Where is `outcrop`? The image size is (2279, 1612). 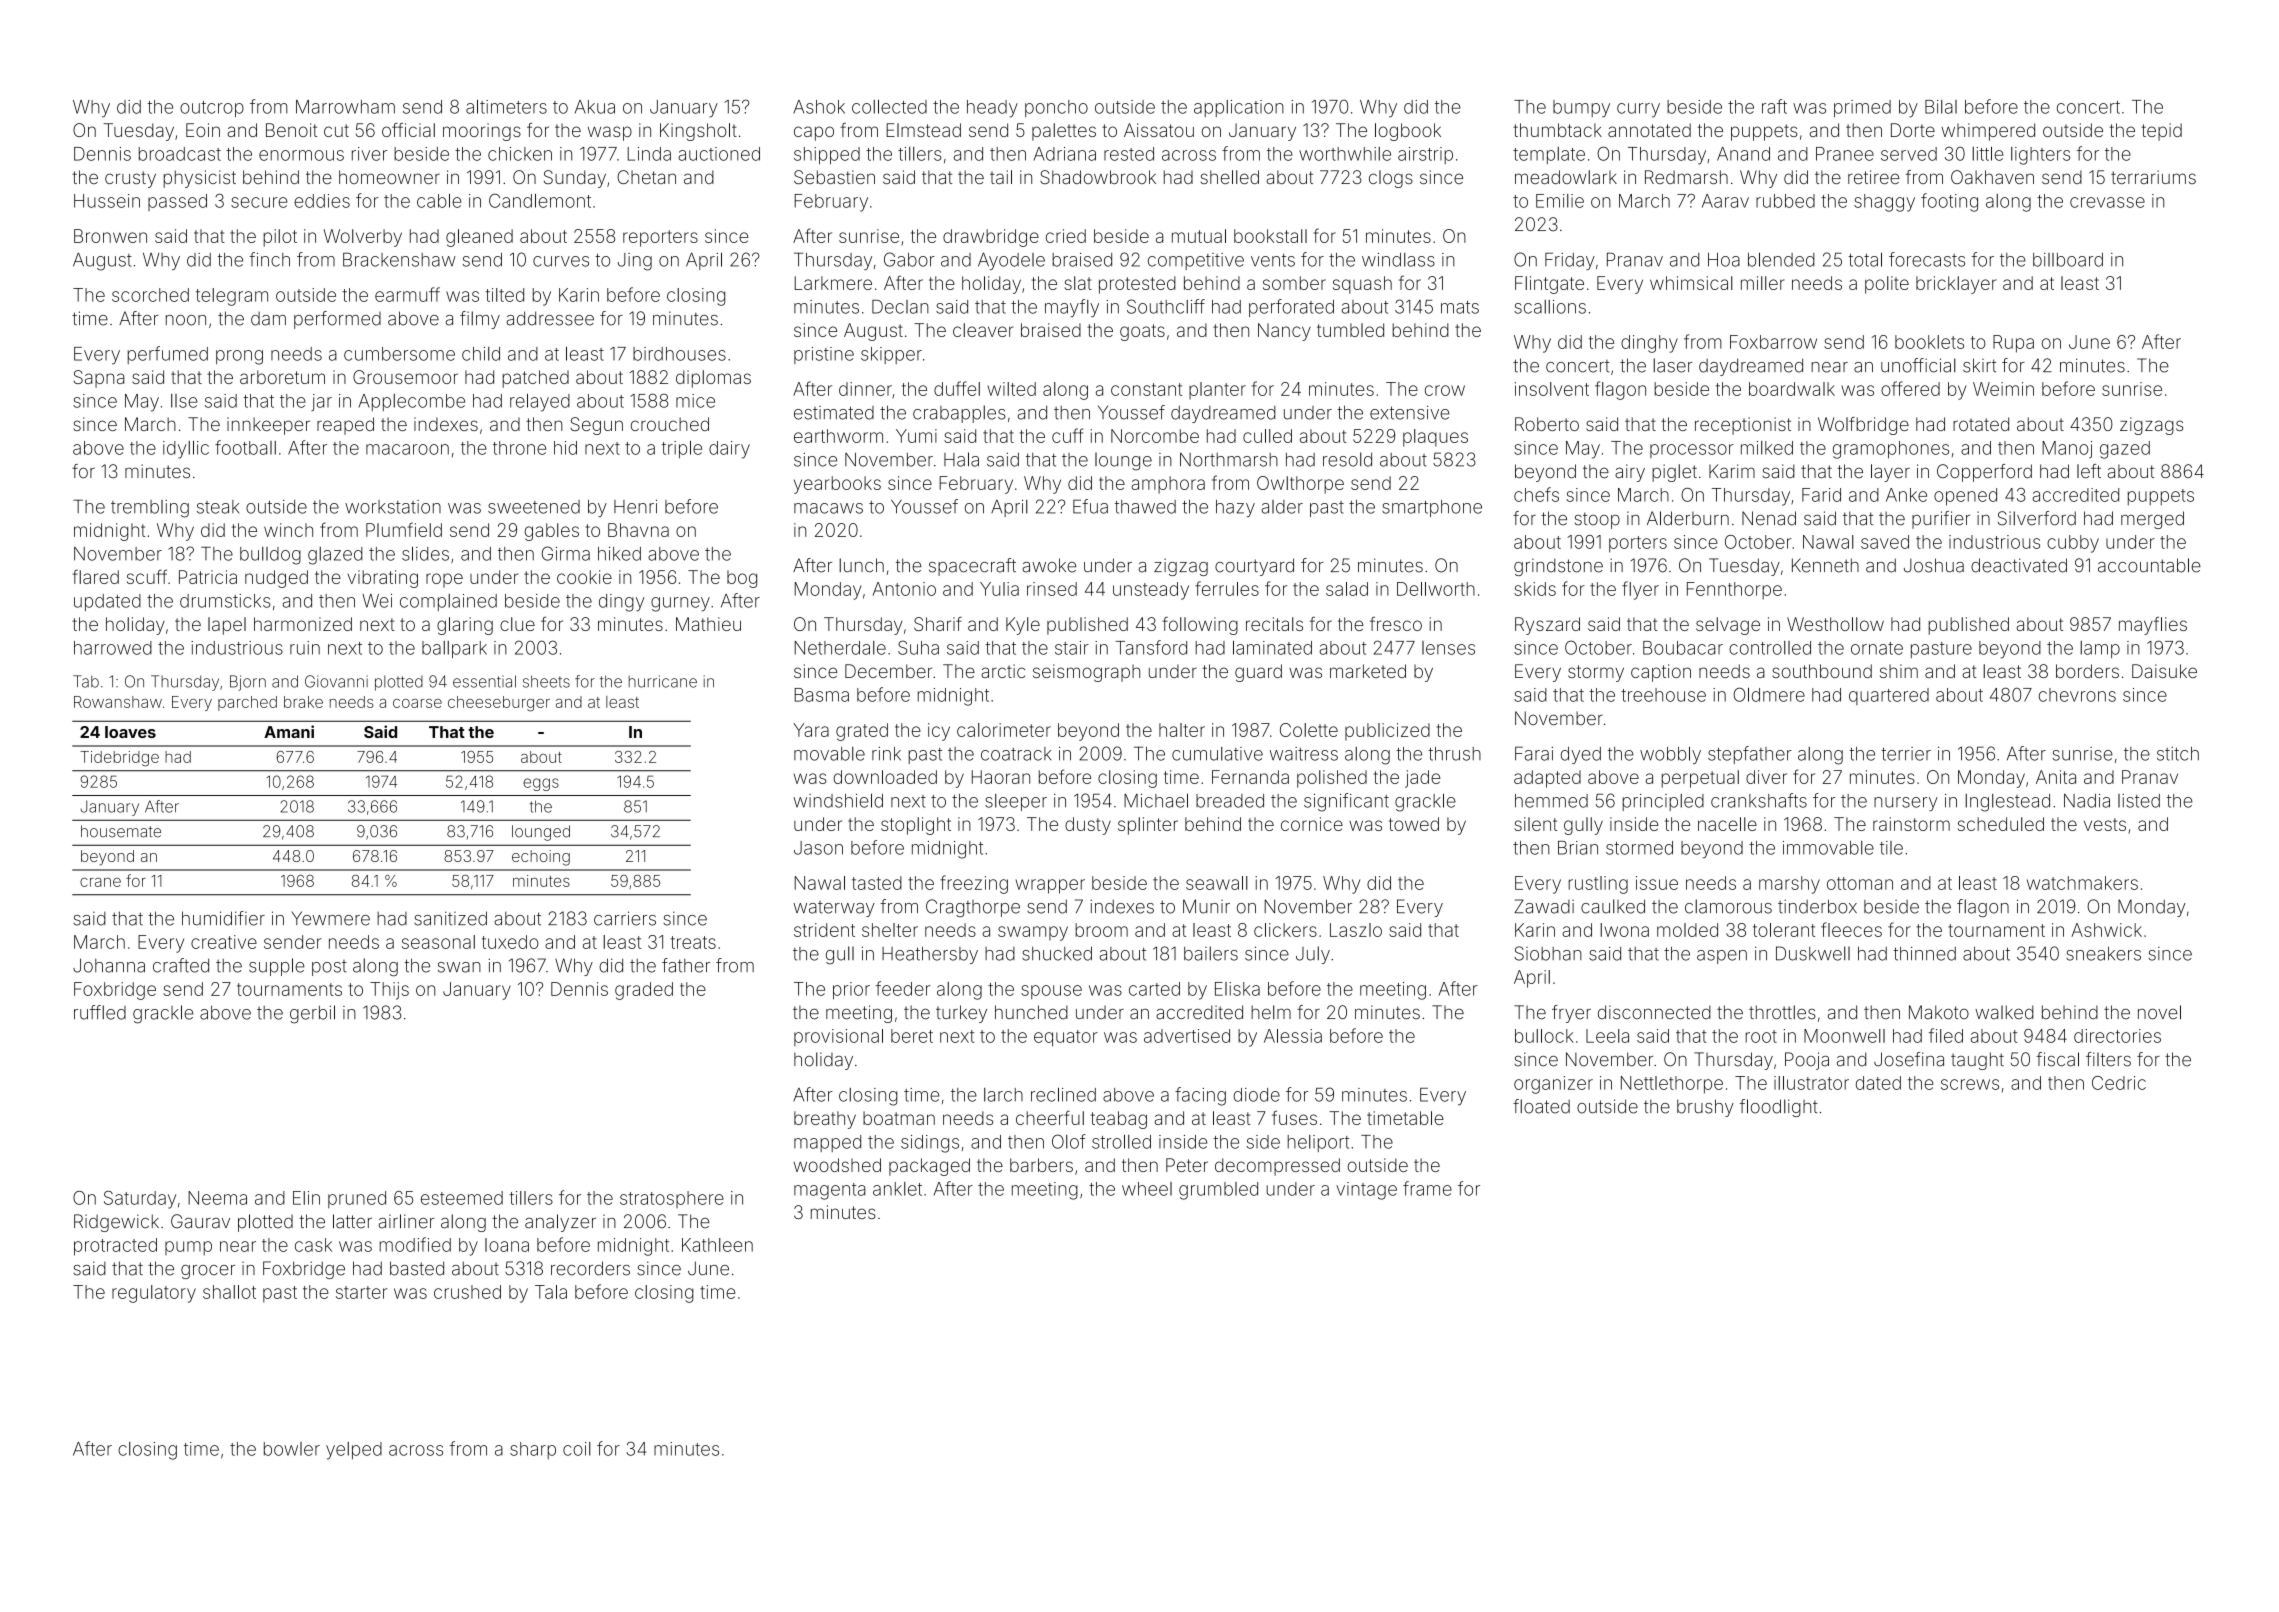
outcrop is located at coordinates (212, 109).
